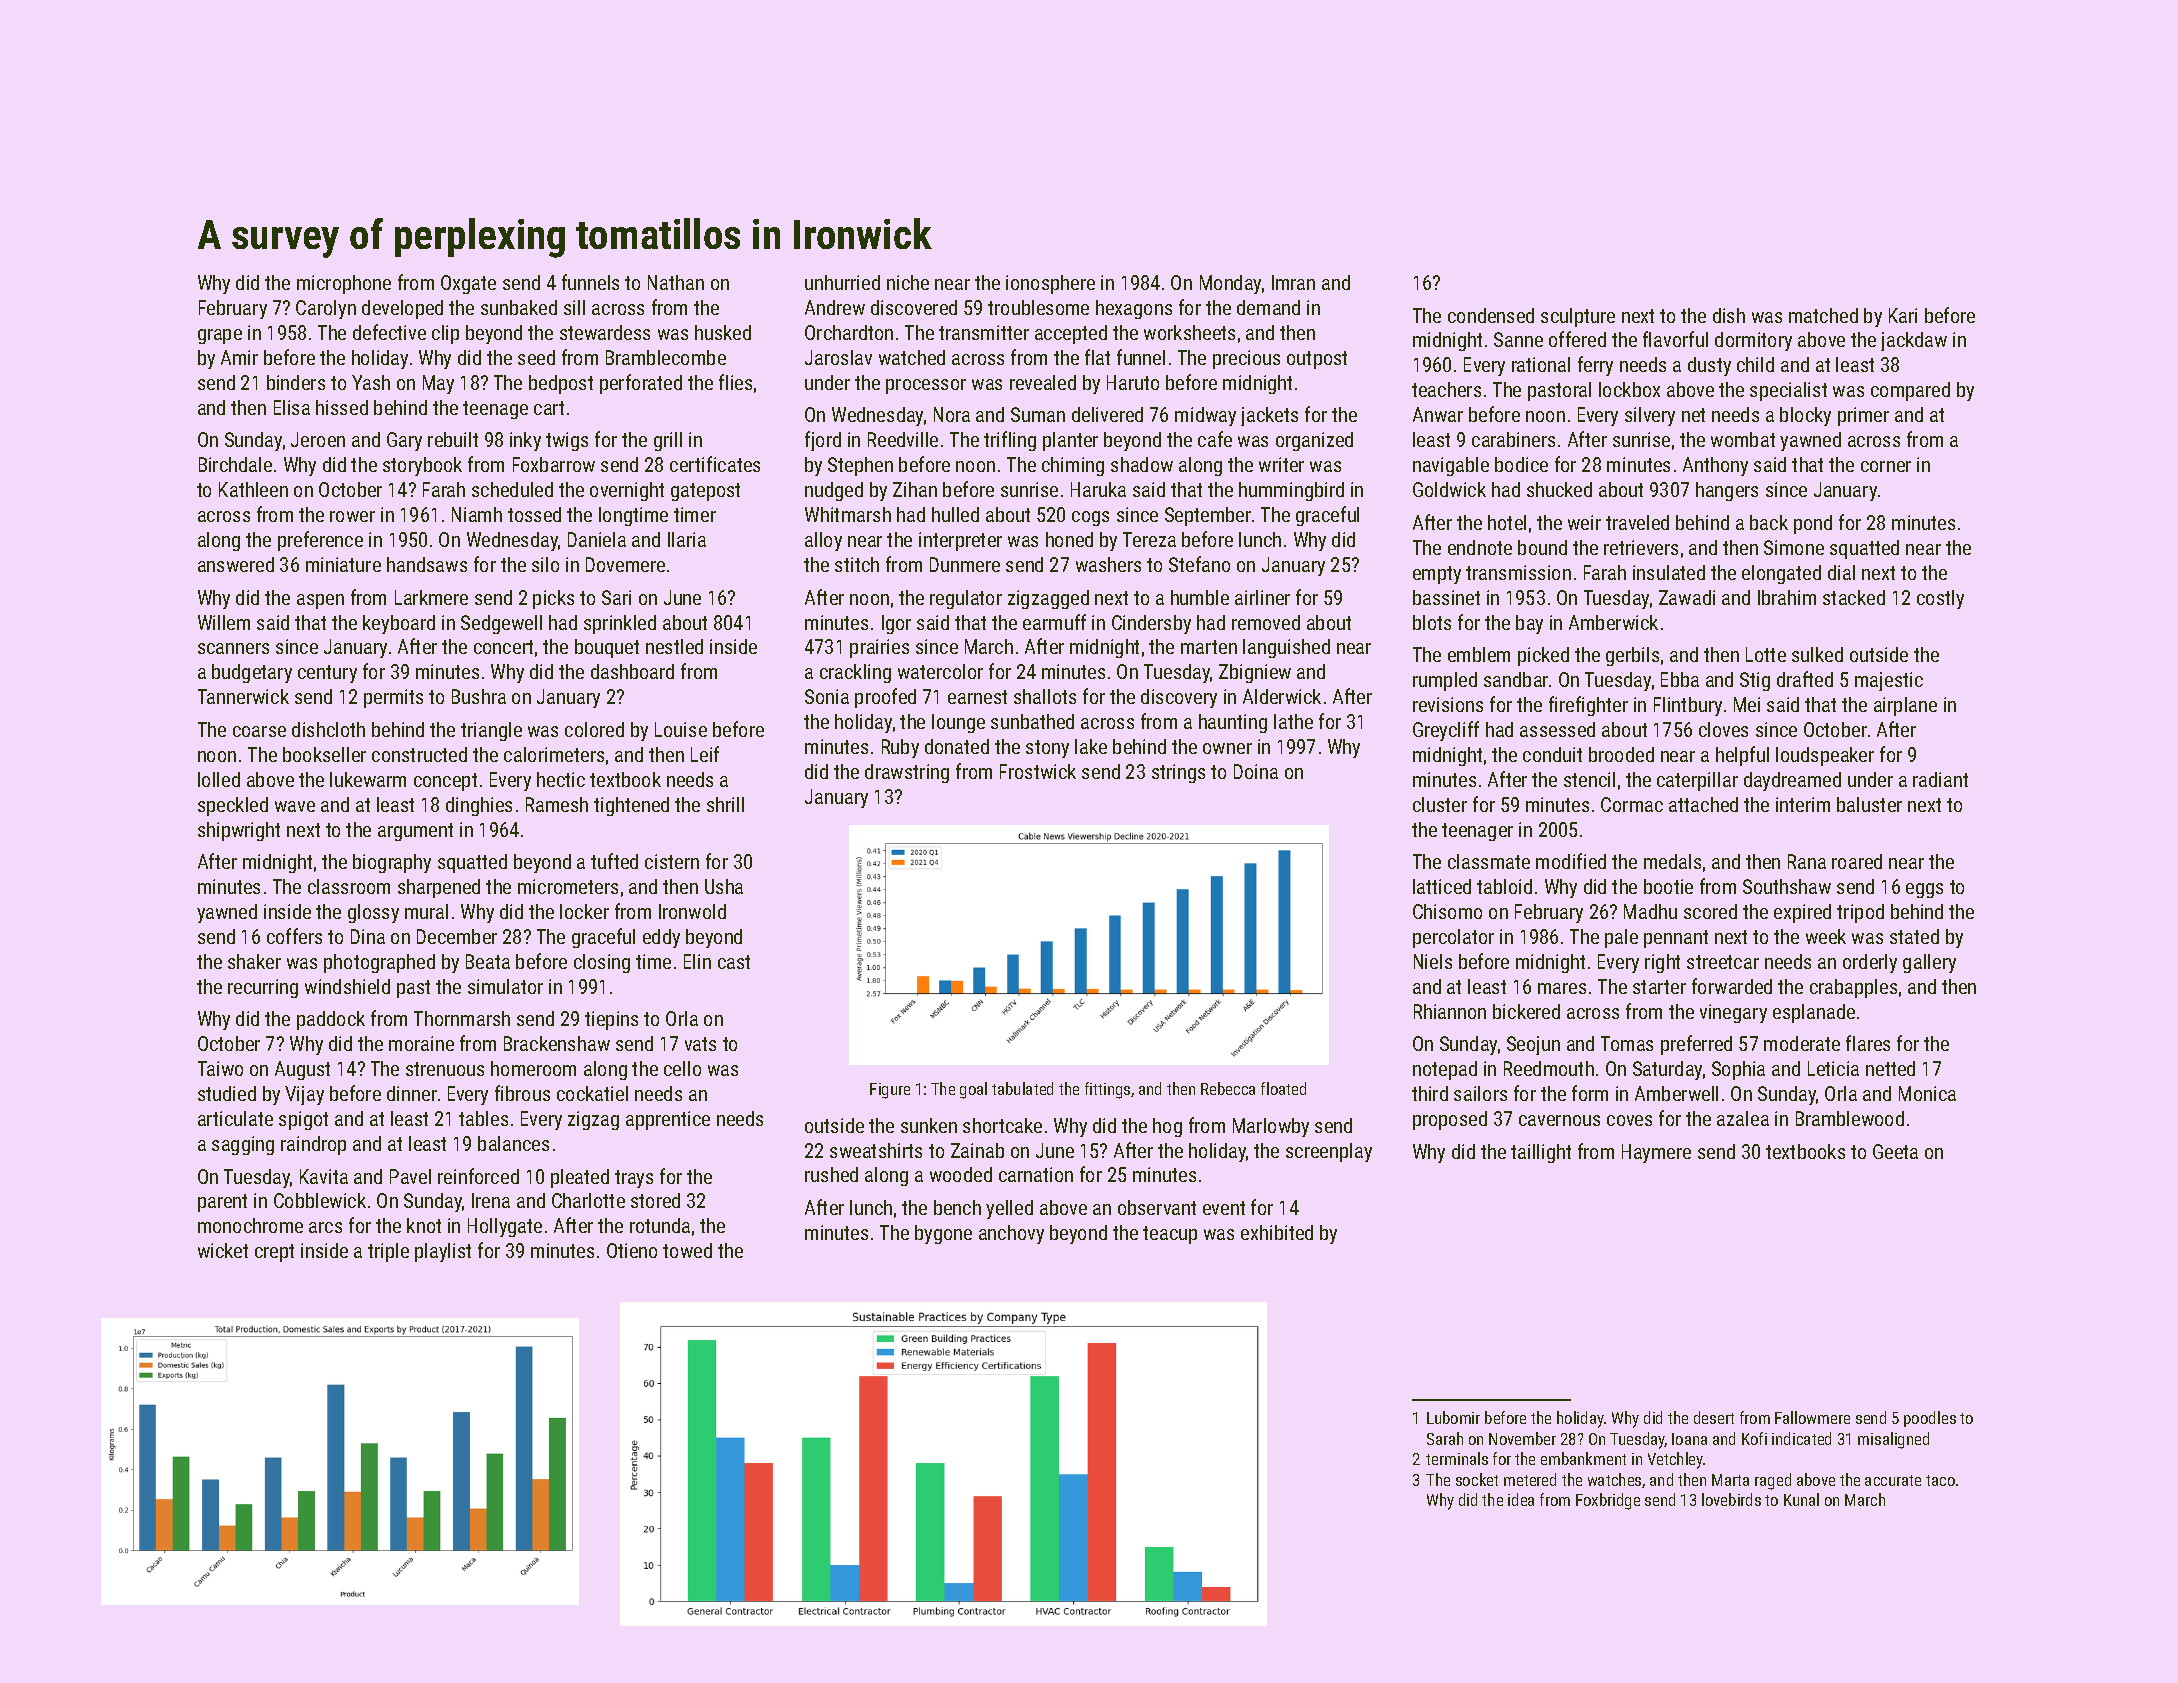  I want to click on Otieno, so click(632, 1250).
